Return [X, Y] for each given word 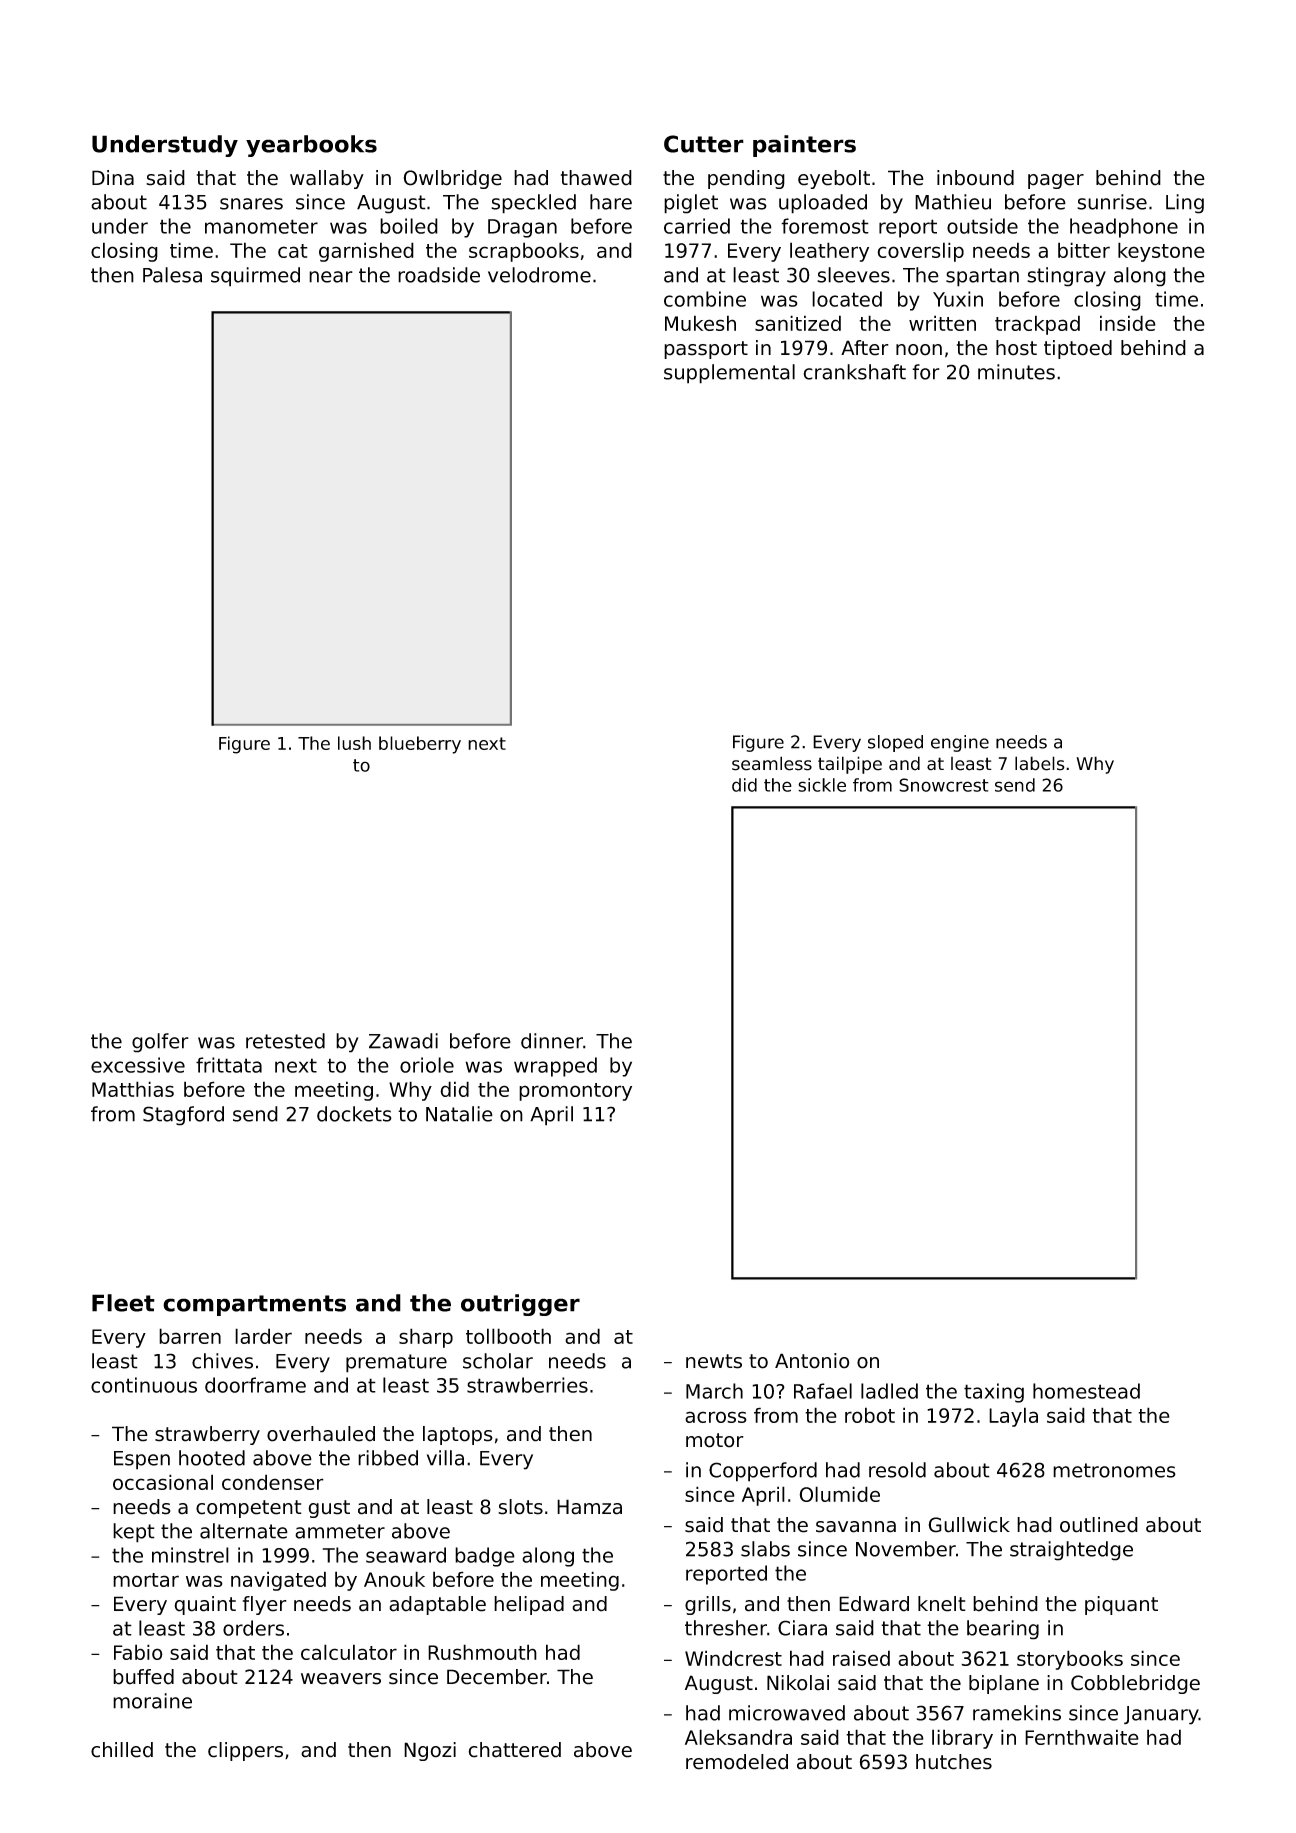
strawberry [207, 1435]
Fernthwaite [1082, 1737]
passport [706, 350]
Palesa [172, 275]
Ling [1185, 204]
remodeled [737, 1762]
